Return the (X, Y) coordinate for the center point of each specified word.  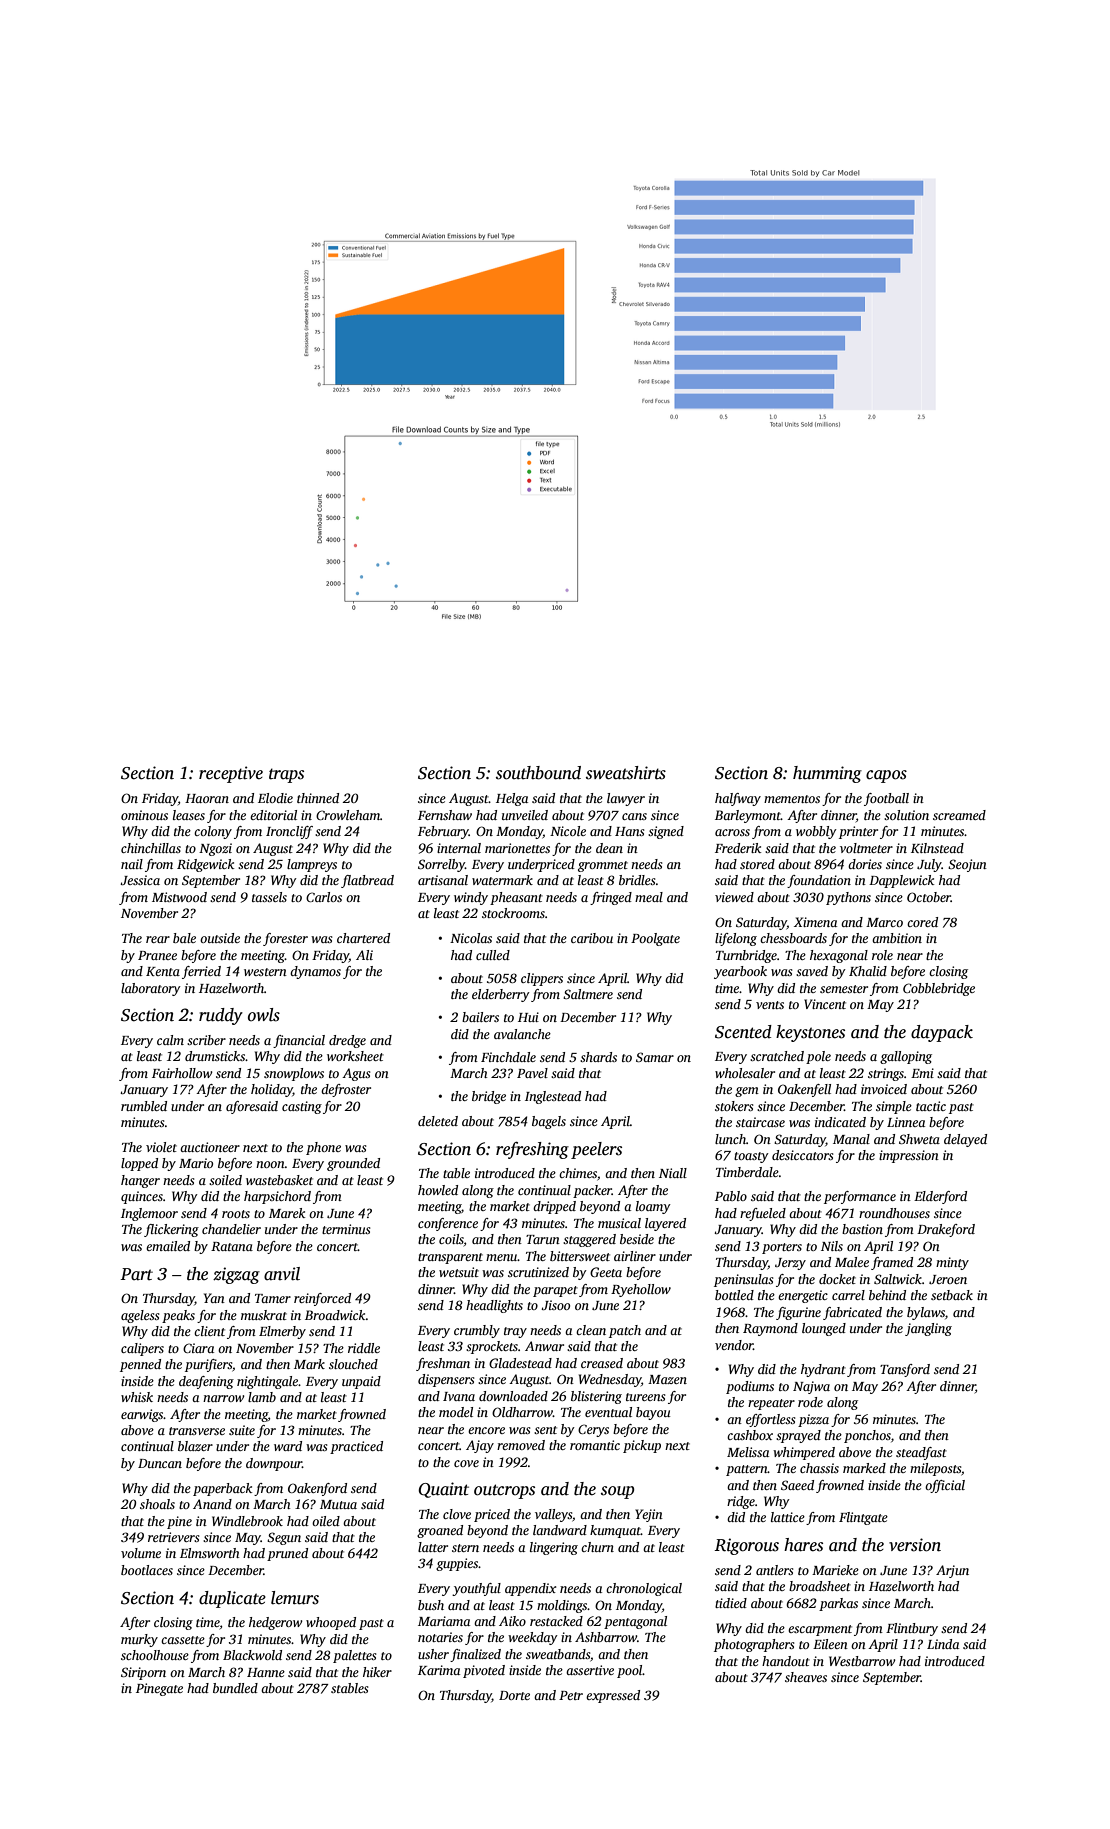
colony (213, 832)
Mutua (338, 1504)
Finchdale (508, 1057)
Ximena (815, 922)
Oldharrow (522, 1412)
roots (236, 1214)
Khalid (868, 971)
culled (493, 955)
